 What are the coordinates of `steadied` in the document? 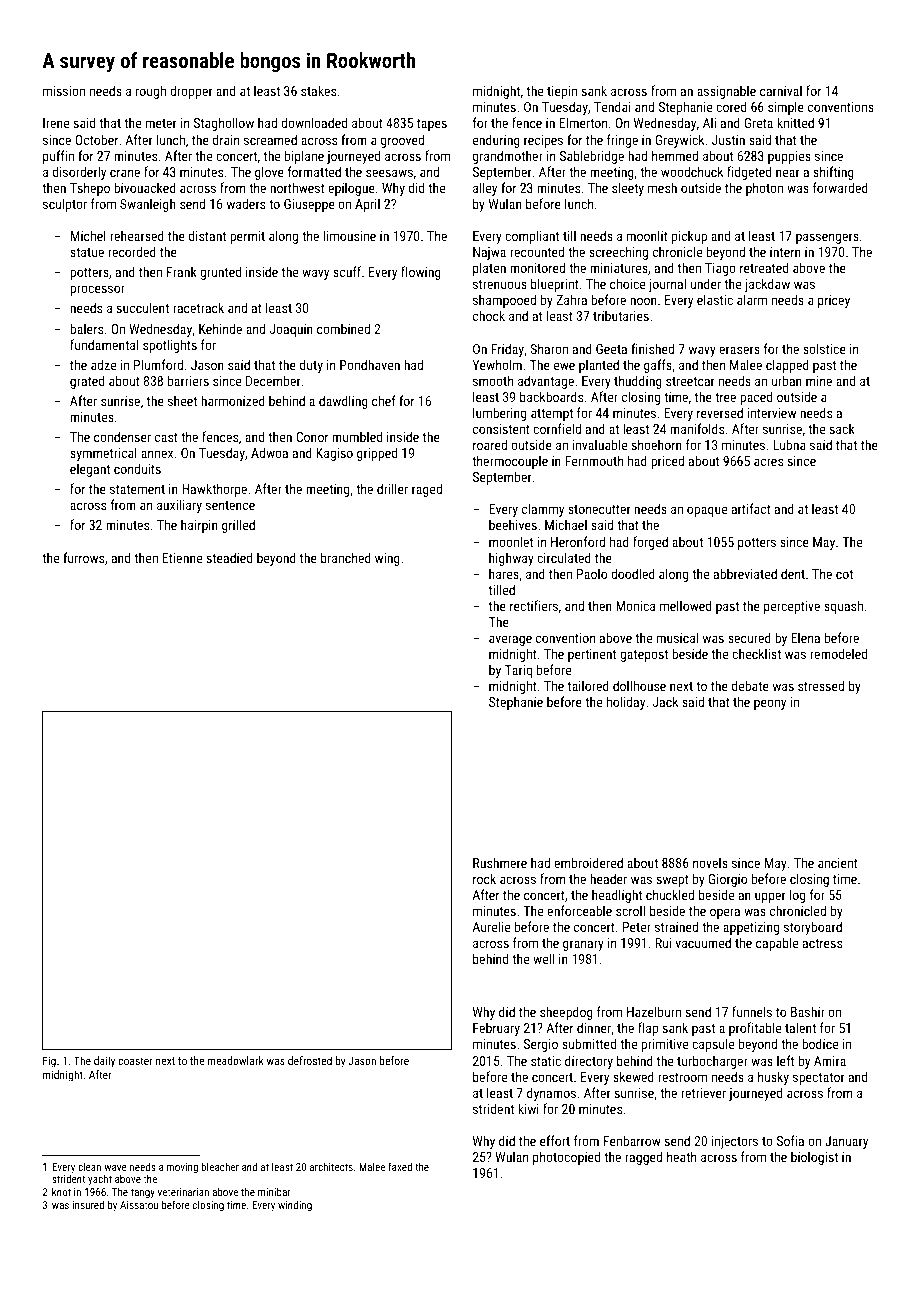 It's located at (229, 557).
